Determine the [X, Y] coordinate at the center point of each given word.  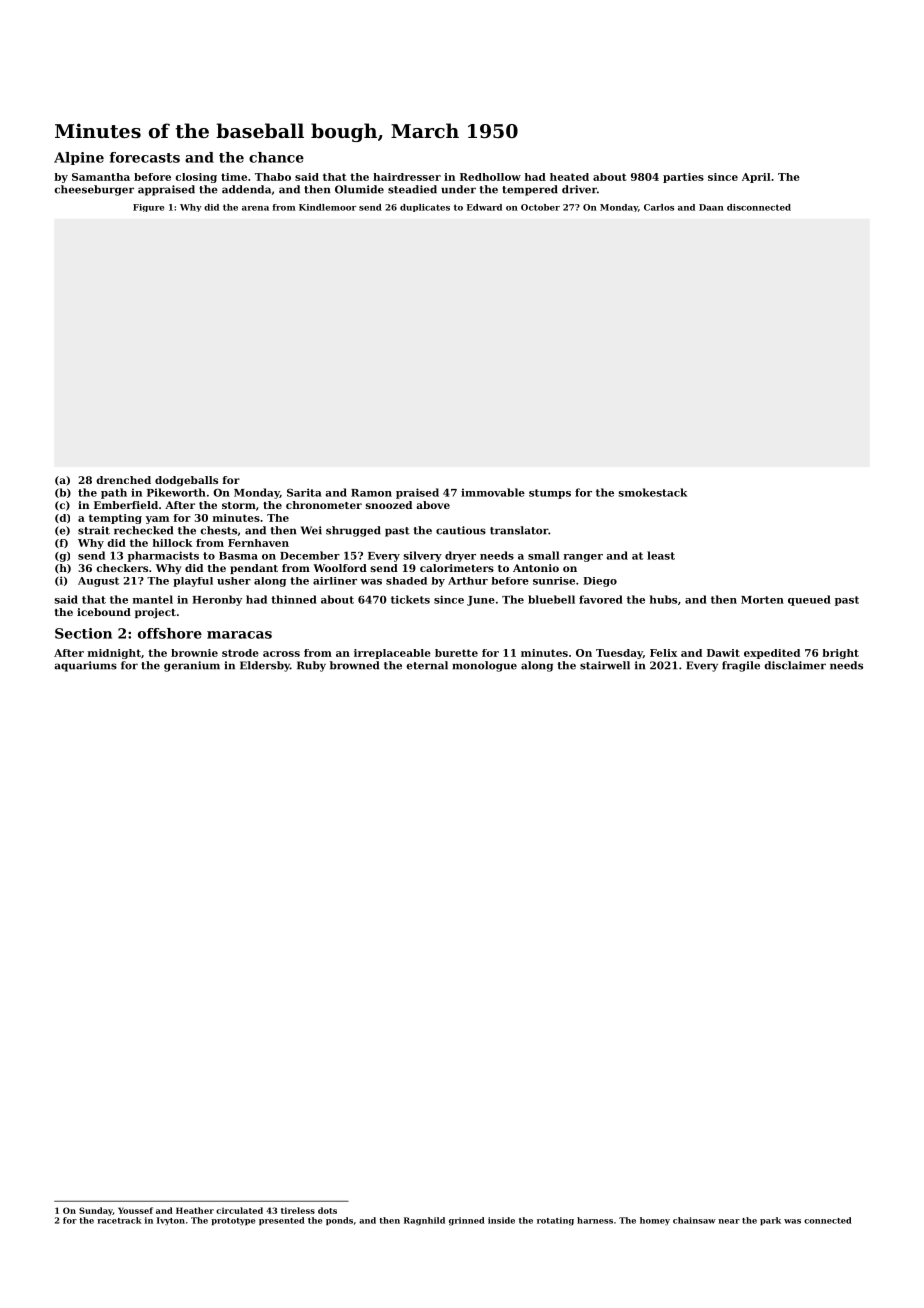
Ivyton [171, 1221]
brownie [194, 653]
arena [255, 208]
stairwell [605, 665]
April [756, 178]
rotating [555, 1221]
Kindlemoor [327, 207]
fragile [741, 666]
